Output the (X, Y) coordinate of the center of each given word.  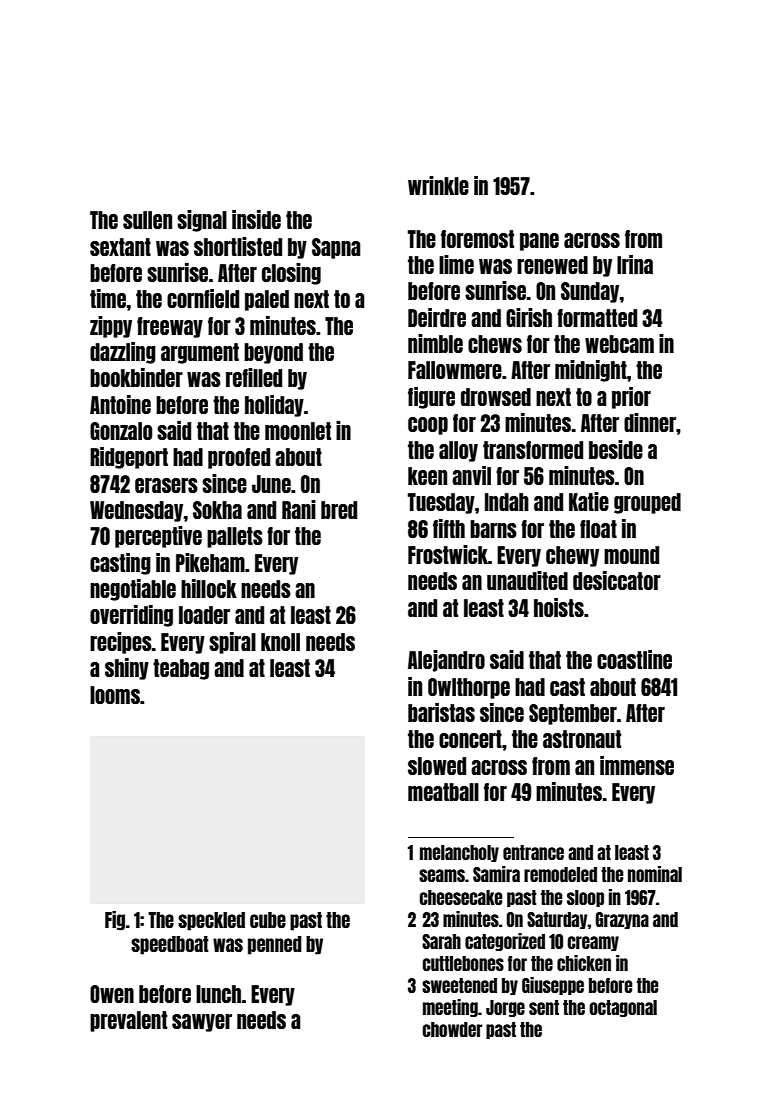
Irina (635, 264)
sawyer (202, 1023)
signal (202, 221)
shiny (127, 669)
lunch (218, 994)
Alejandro (446, 661)
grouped (647, 503)
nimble (435, 343)
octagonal (623, 1008)
